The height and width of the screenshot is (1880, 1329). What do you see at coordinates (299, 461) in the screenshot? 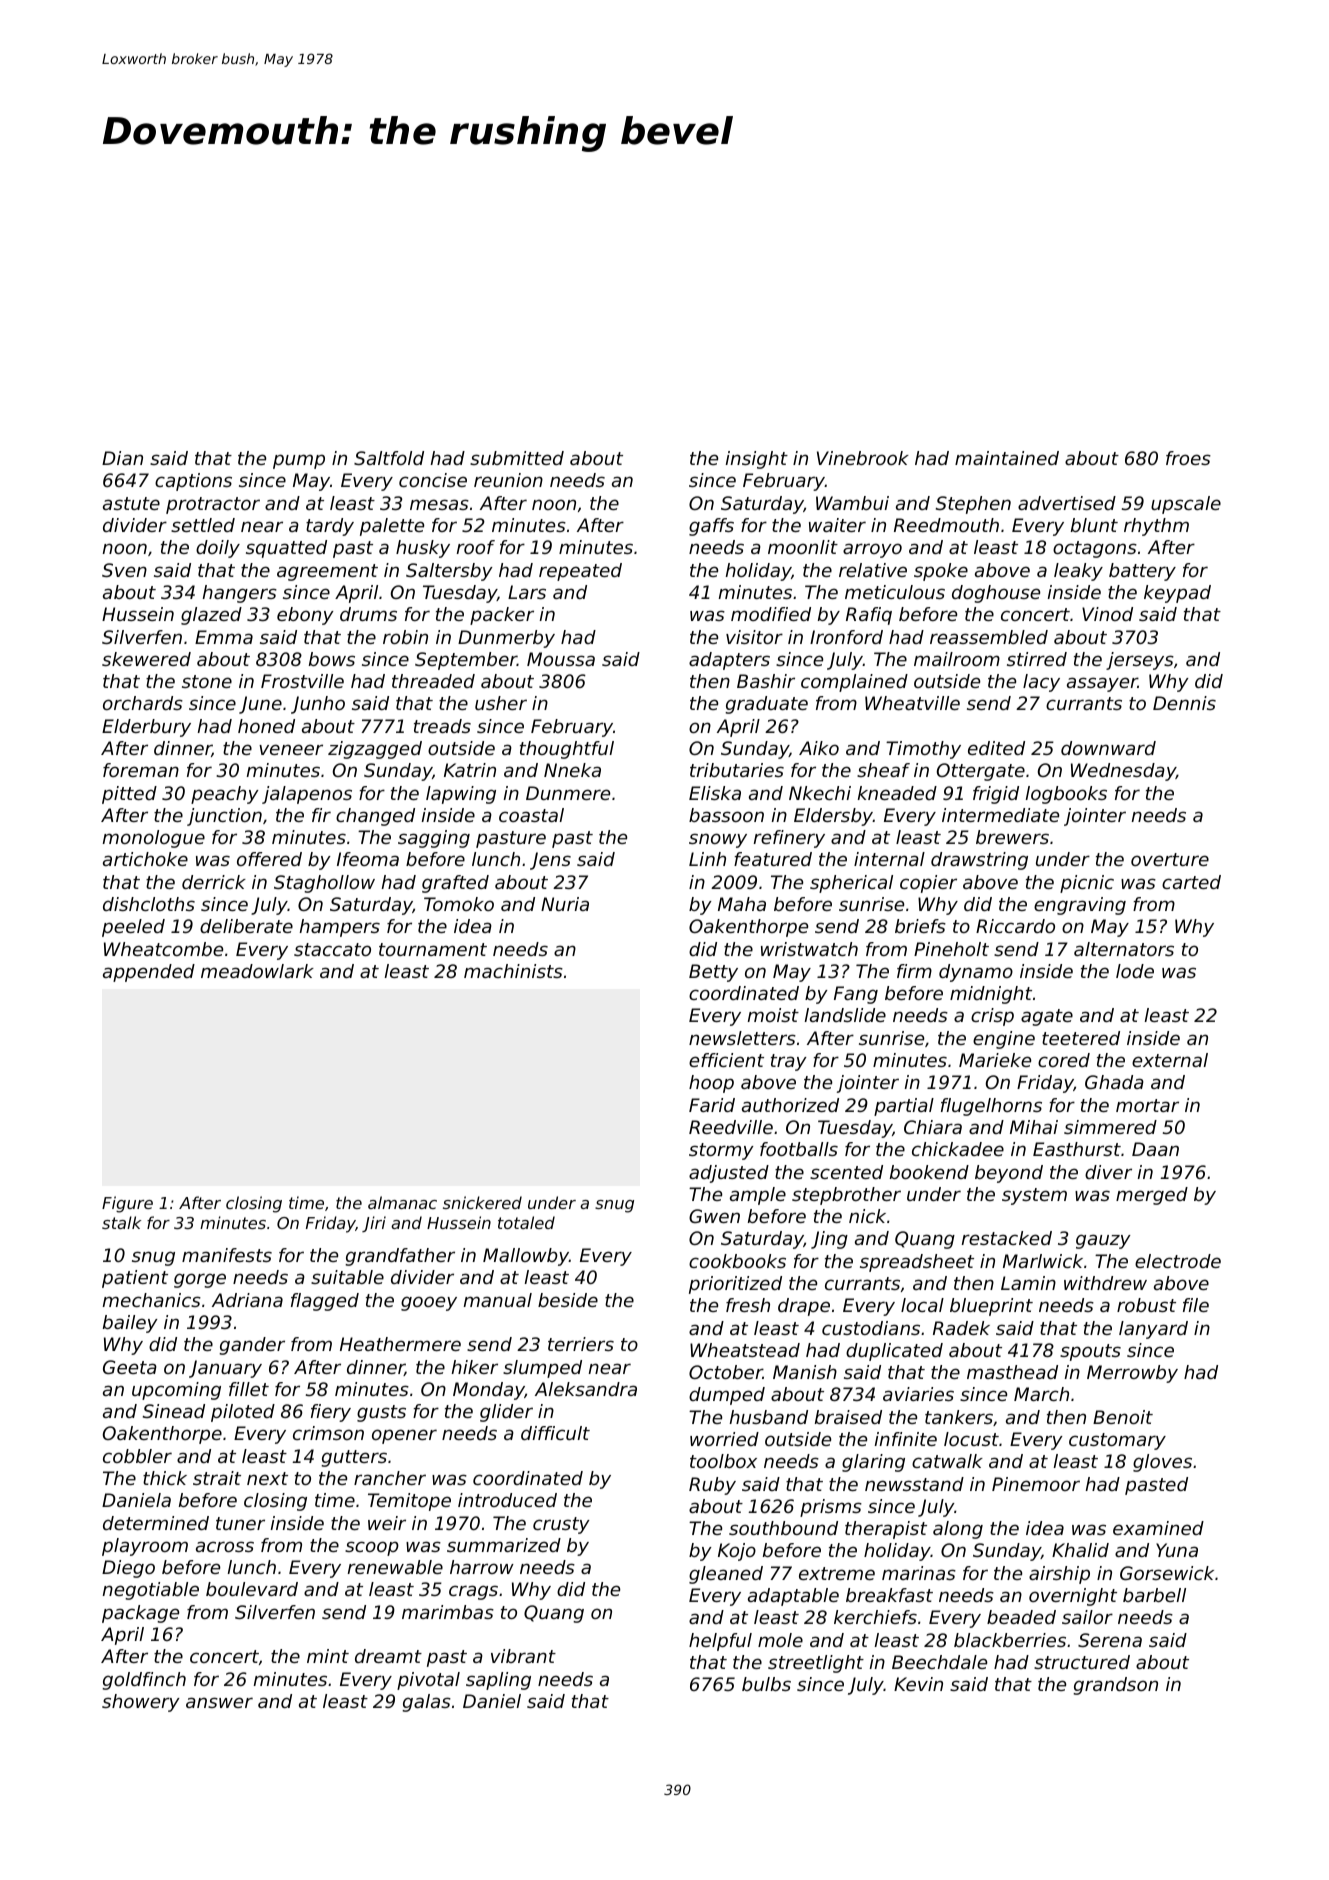
I see `pump` at bounding box center [299, 461].
